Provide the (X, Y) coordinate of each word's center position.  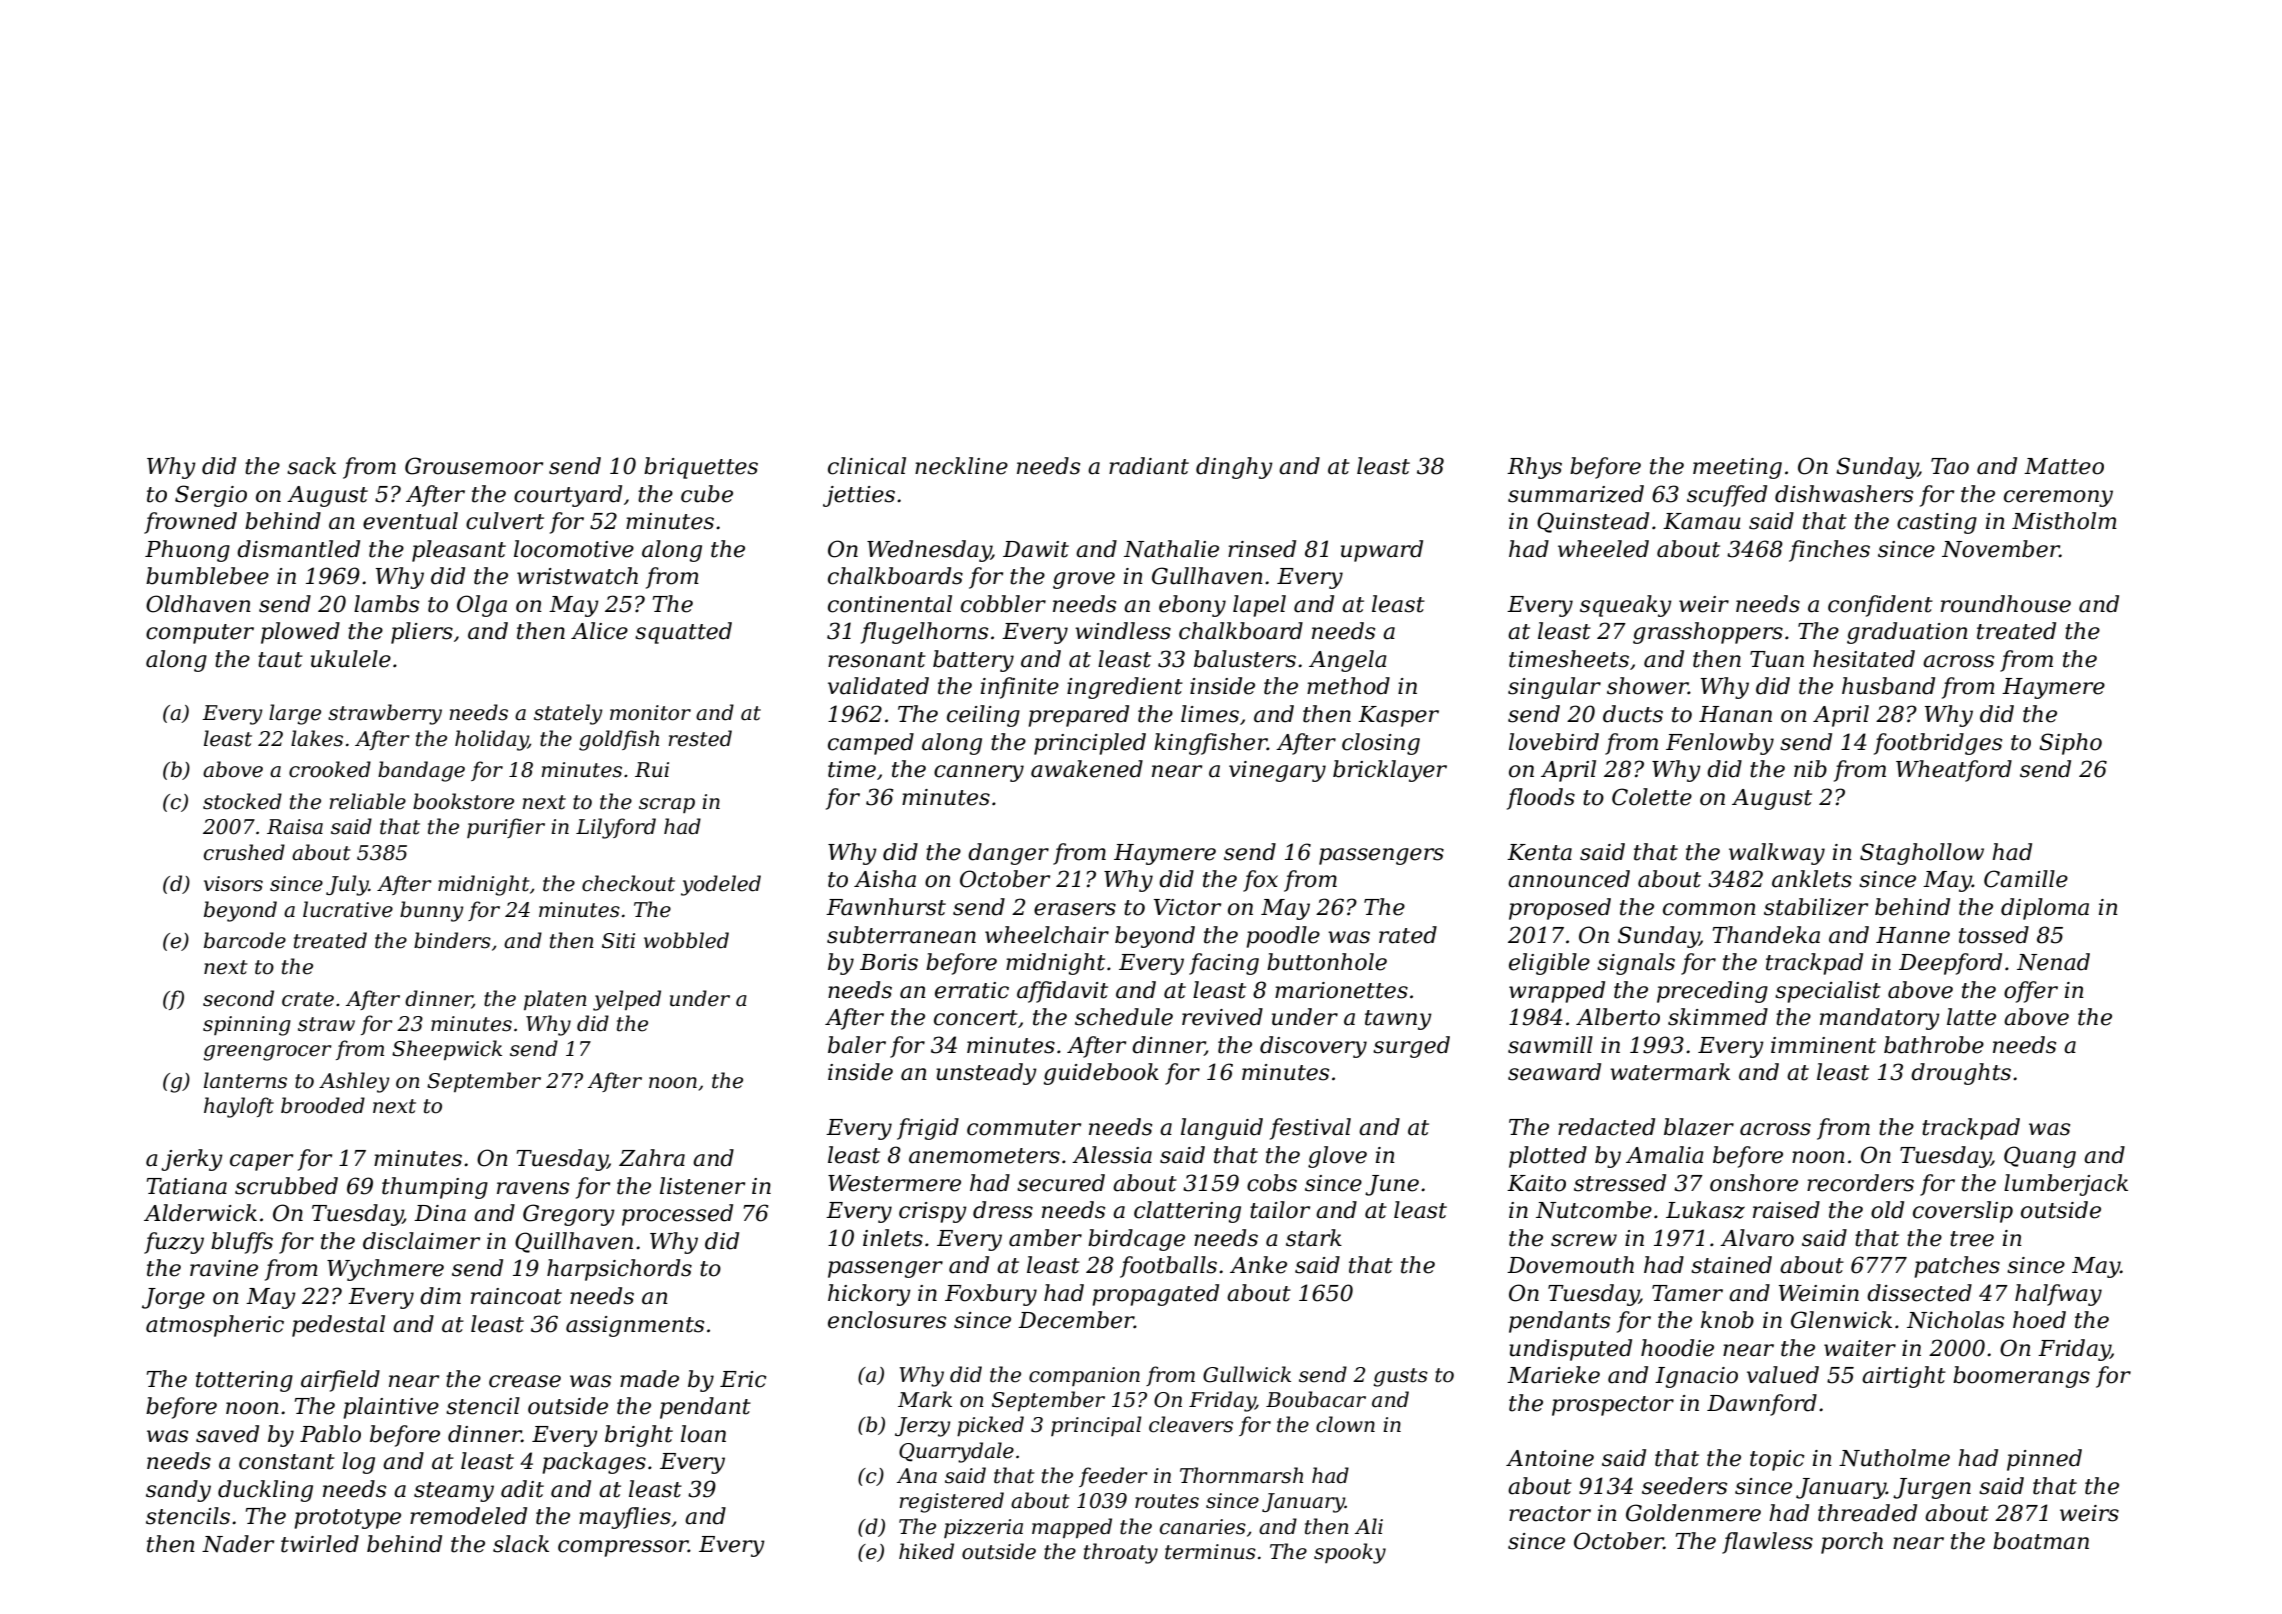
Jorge (173, 1298)
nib (1810, 769)
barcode (245, 940)
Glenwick (1841, 1320)
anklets (1812, 879)
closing (1381, 744)
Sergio (211, 496)
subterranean (901, 935)
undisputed (1570, 1350)
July (347, 885)
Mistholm (2064, 521)
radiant (1149, 466)
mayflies (625, 1518)
